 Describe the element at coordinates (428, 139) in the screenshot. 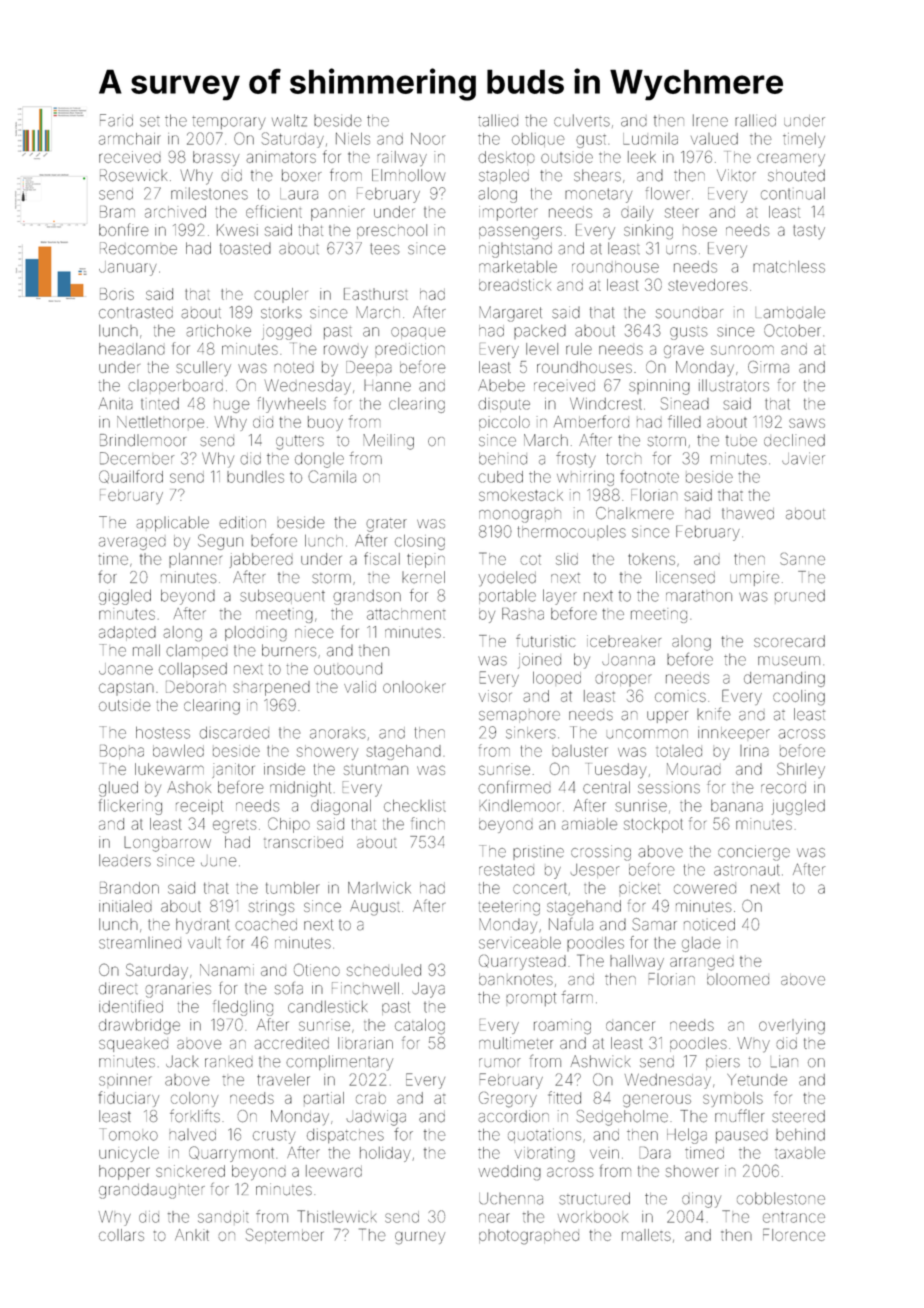

I see `Noor` at that location.
